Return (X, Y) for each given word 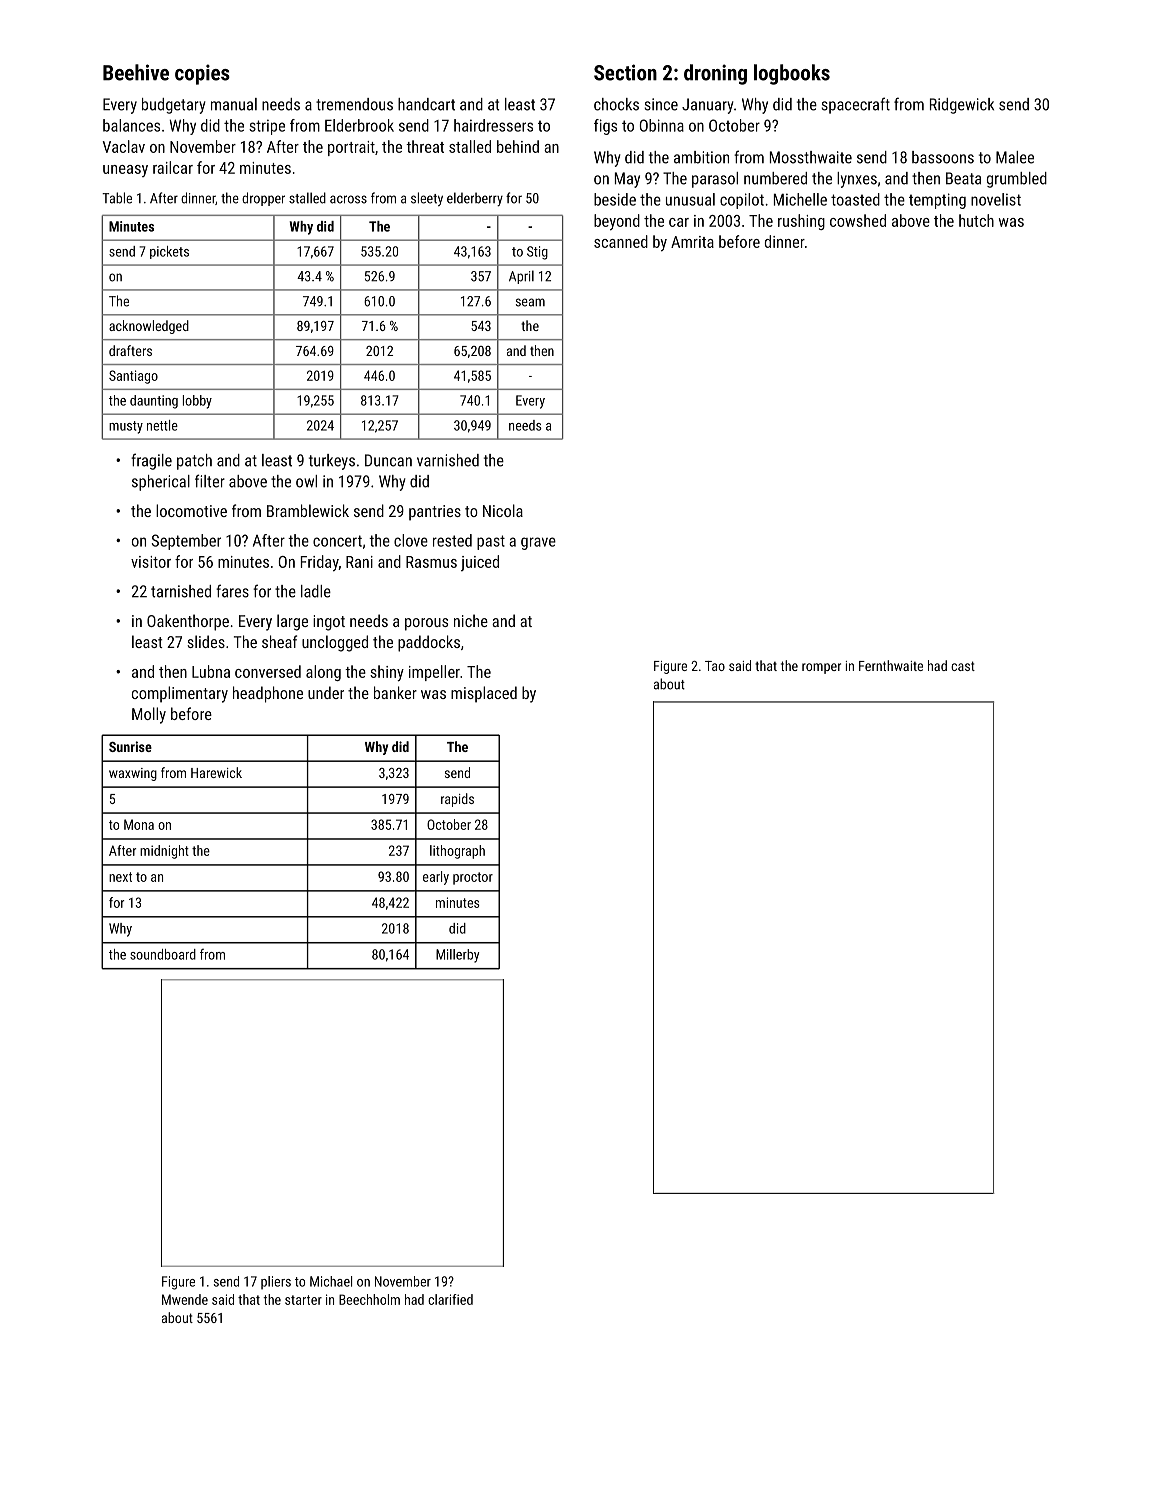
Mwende (185, 1299)
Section (625, 72)
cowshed (858, 220)
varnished (448, 460)
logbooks (792, 74)
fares (232, 591)
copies (202, 74)
